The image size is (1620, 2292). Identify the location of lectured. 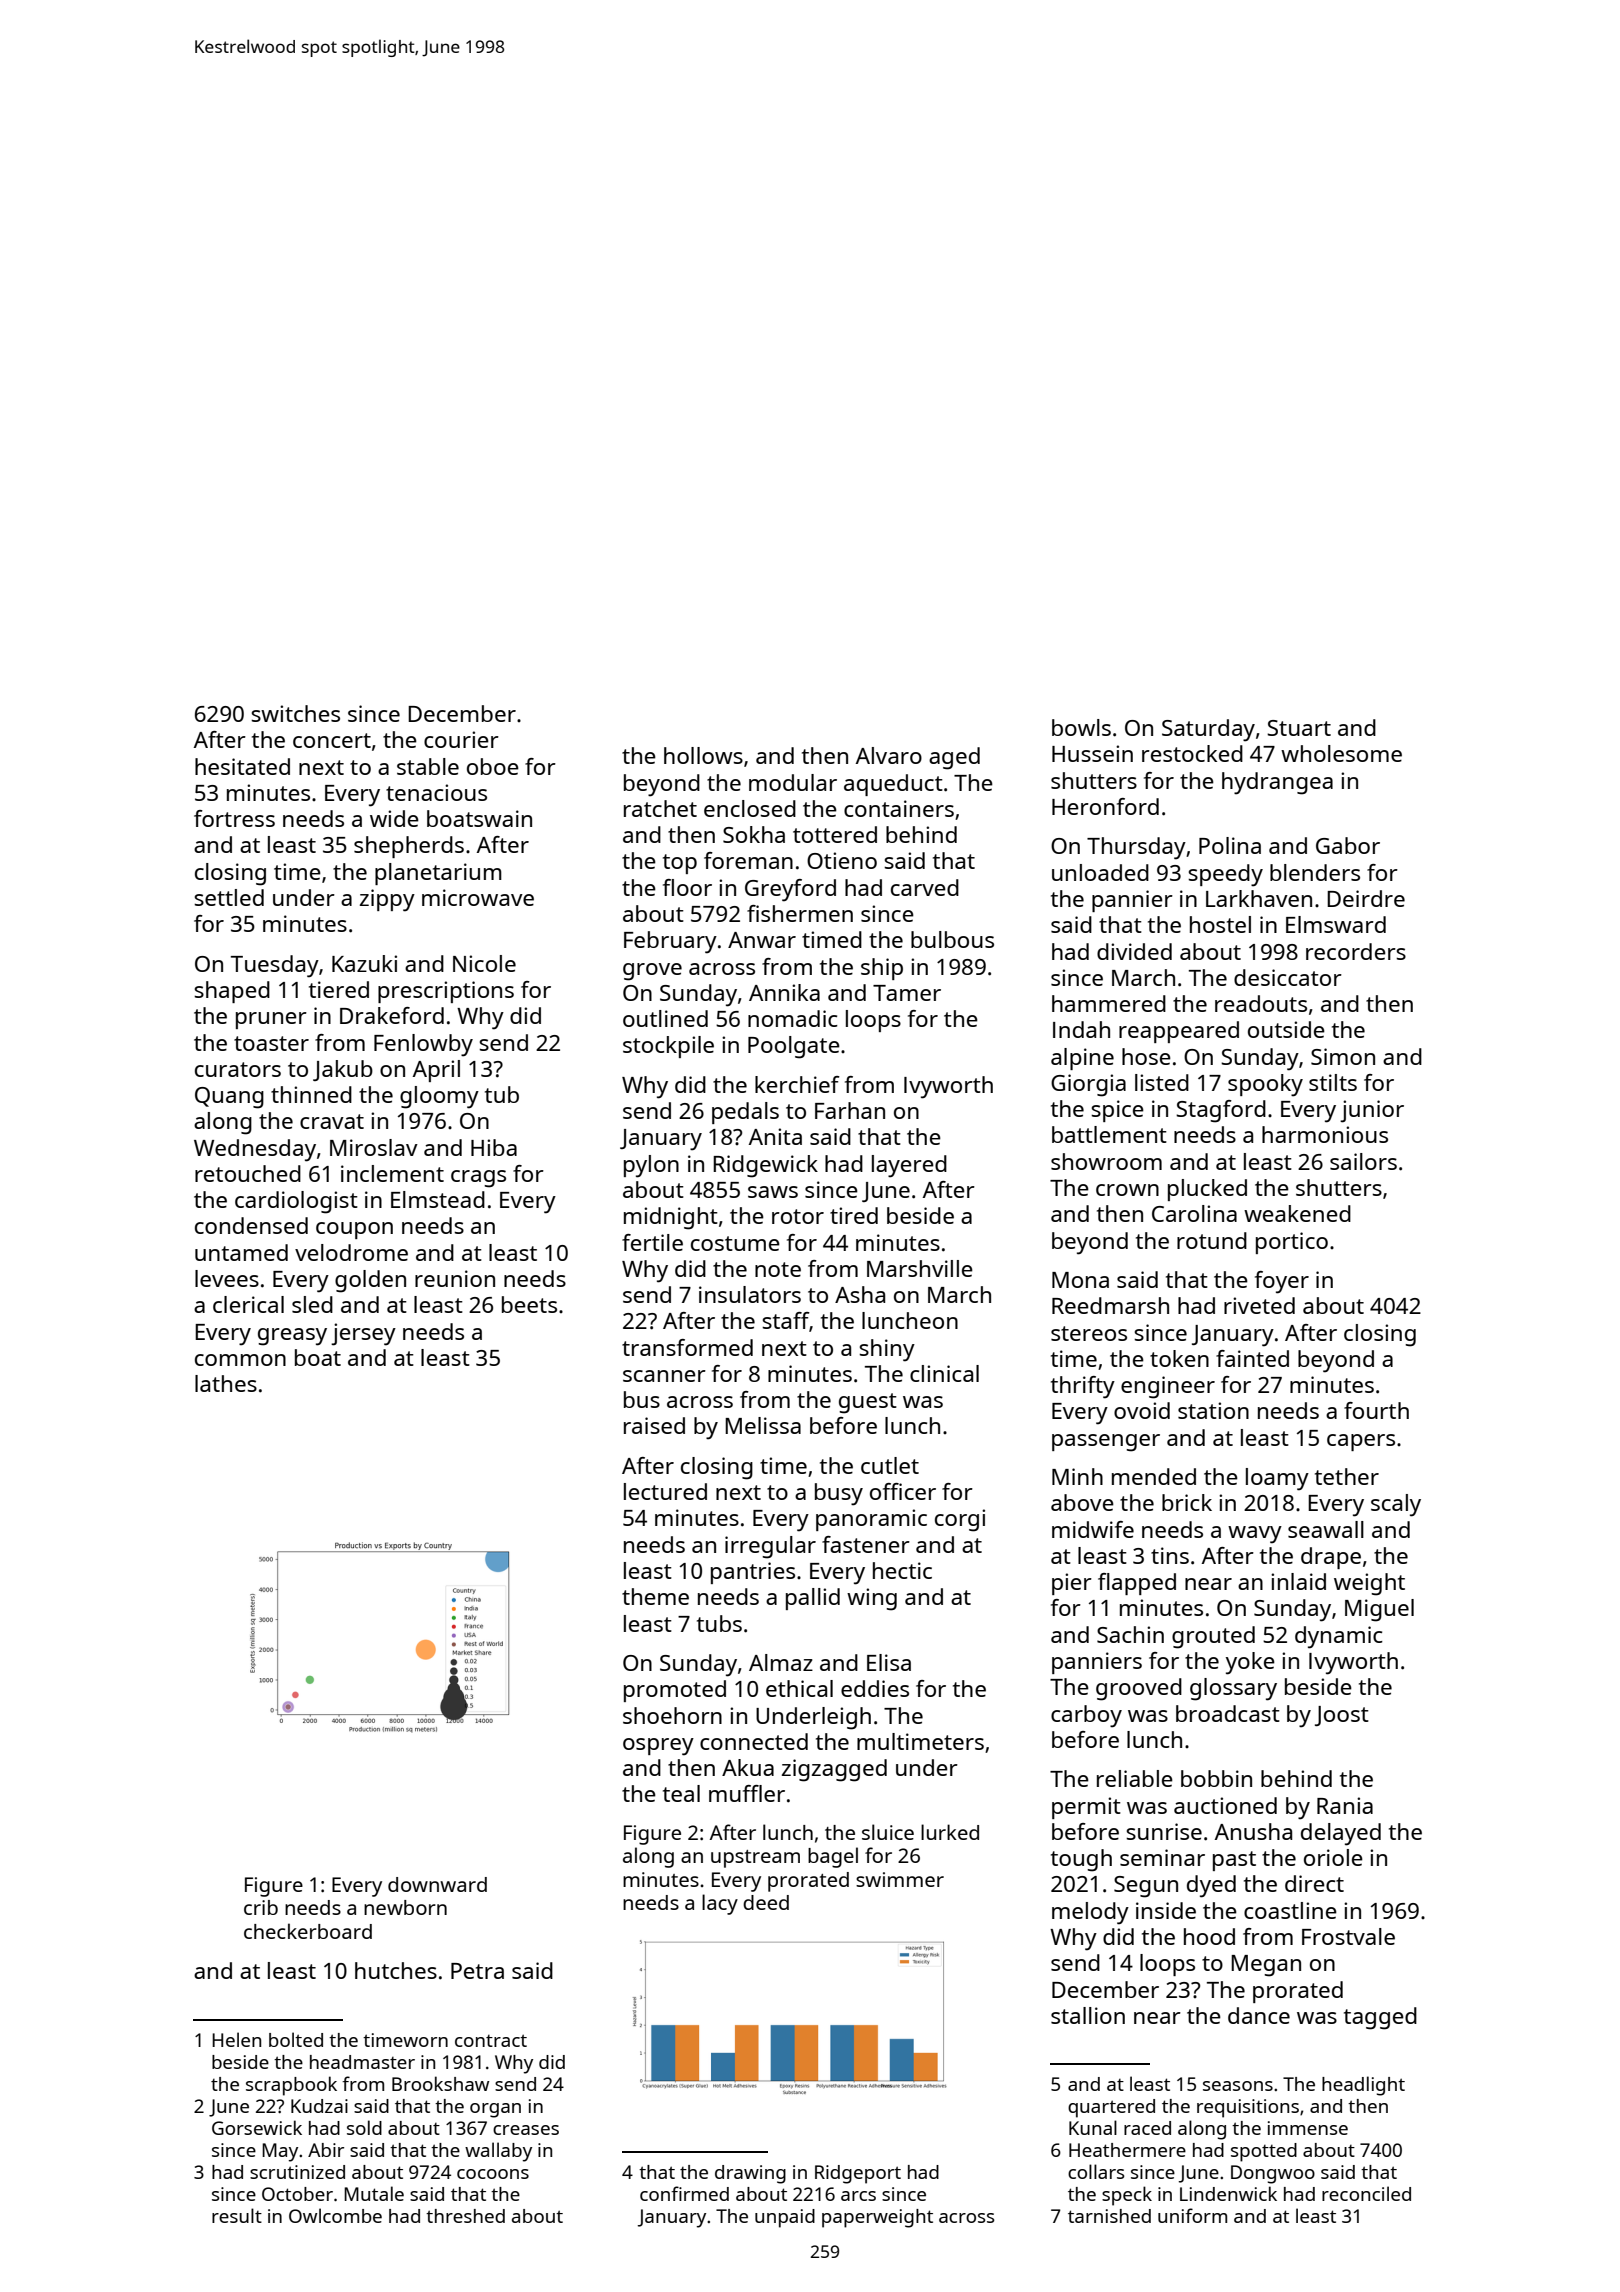
(665, 1491).
